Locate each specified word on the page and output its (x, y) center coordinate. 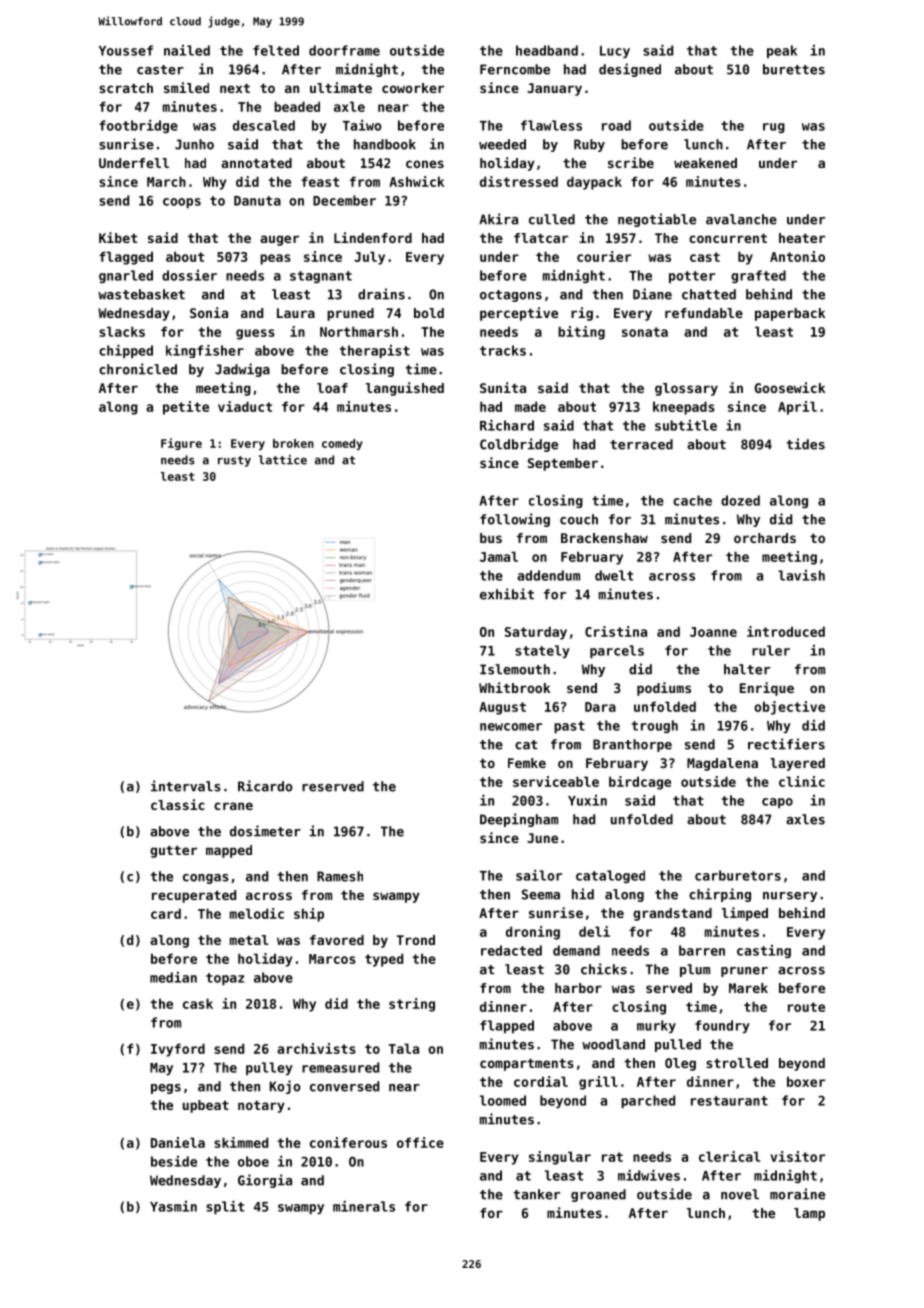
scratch (126, 88)
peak (782, 52)
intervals (186, 786)
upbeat (206, 1106)
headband (547, 50)
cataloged (610, 876)
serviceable (556, 781)
